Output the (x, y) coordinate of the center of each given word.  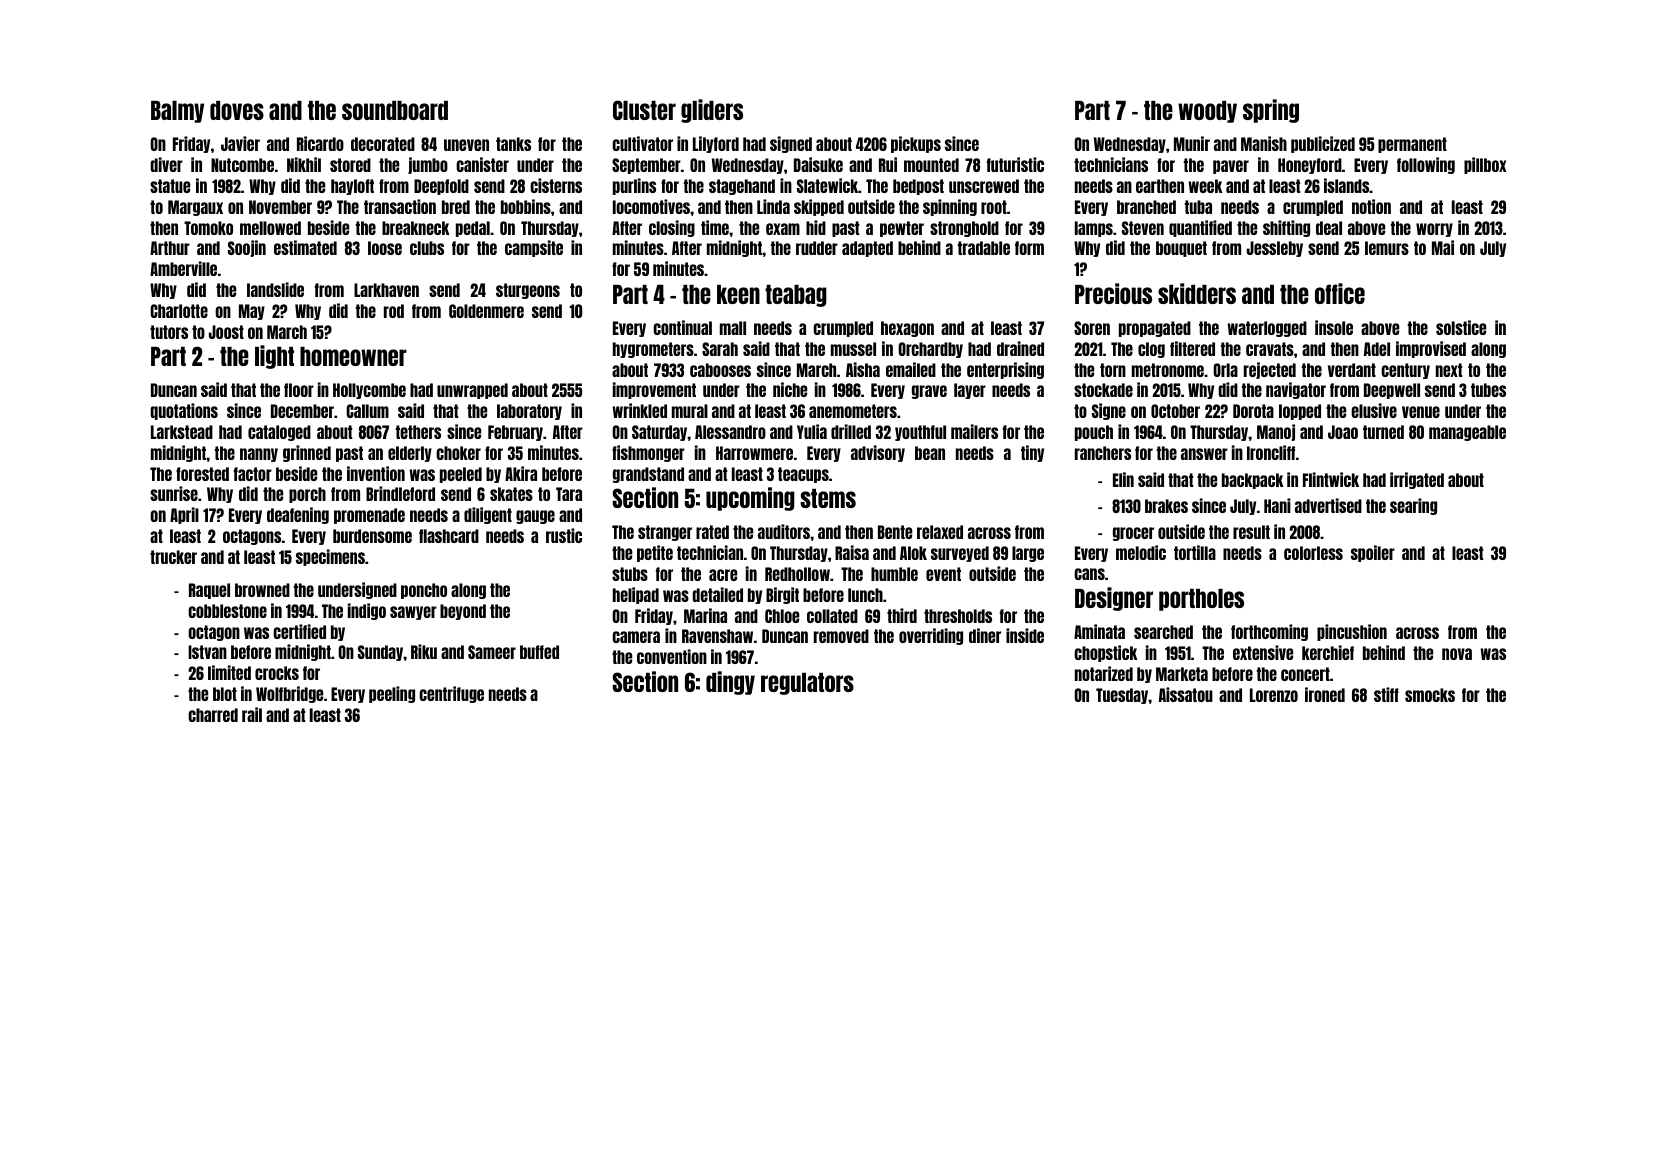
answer (1204, 454)
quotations (184, 411)
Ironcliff (1271, 452)
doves (237, 110)
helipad (636, 595)
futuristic (1015, 164)
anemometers (853, 411)
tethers (418, 432)
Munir (1192, 143)
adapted (867, 249)
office (1340, 293)
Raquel (209, 591)
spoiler (1373, 553)
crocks (277, 673)
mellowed (270, 228)
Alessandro (730, 432)
